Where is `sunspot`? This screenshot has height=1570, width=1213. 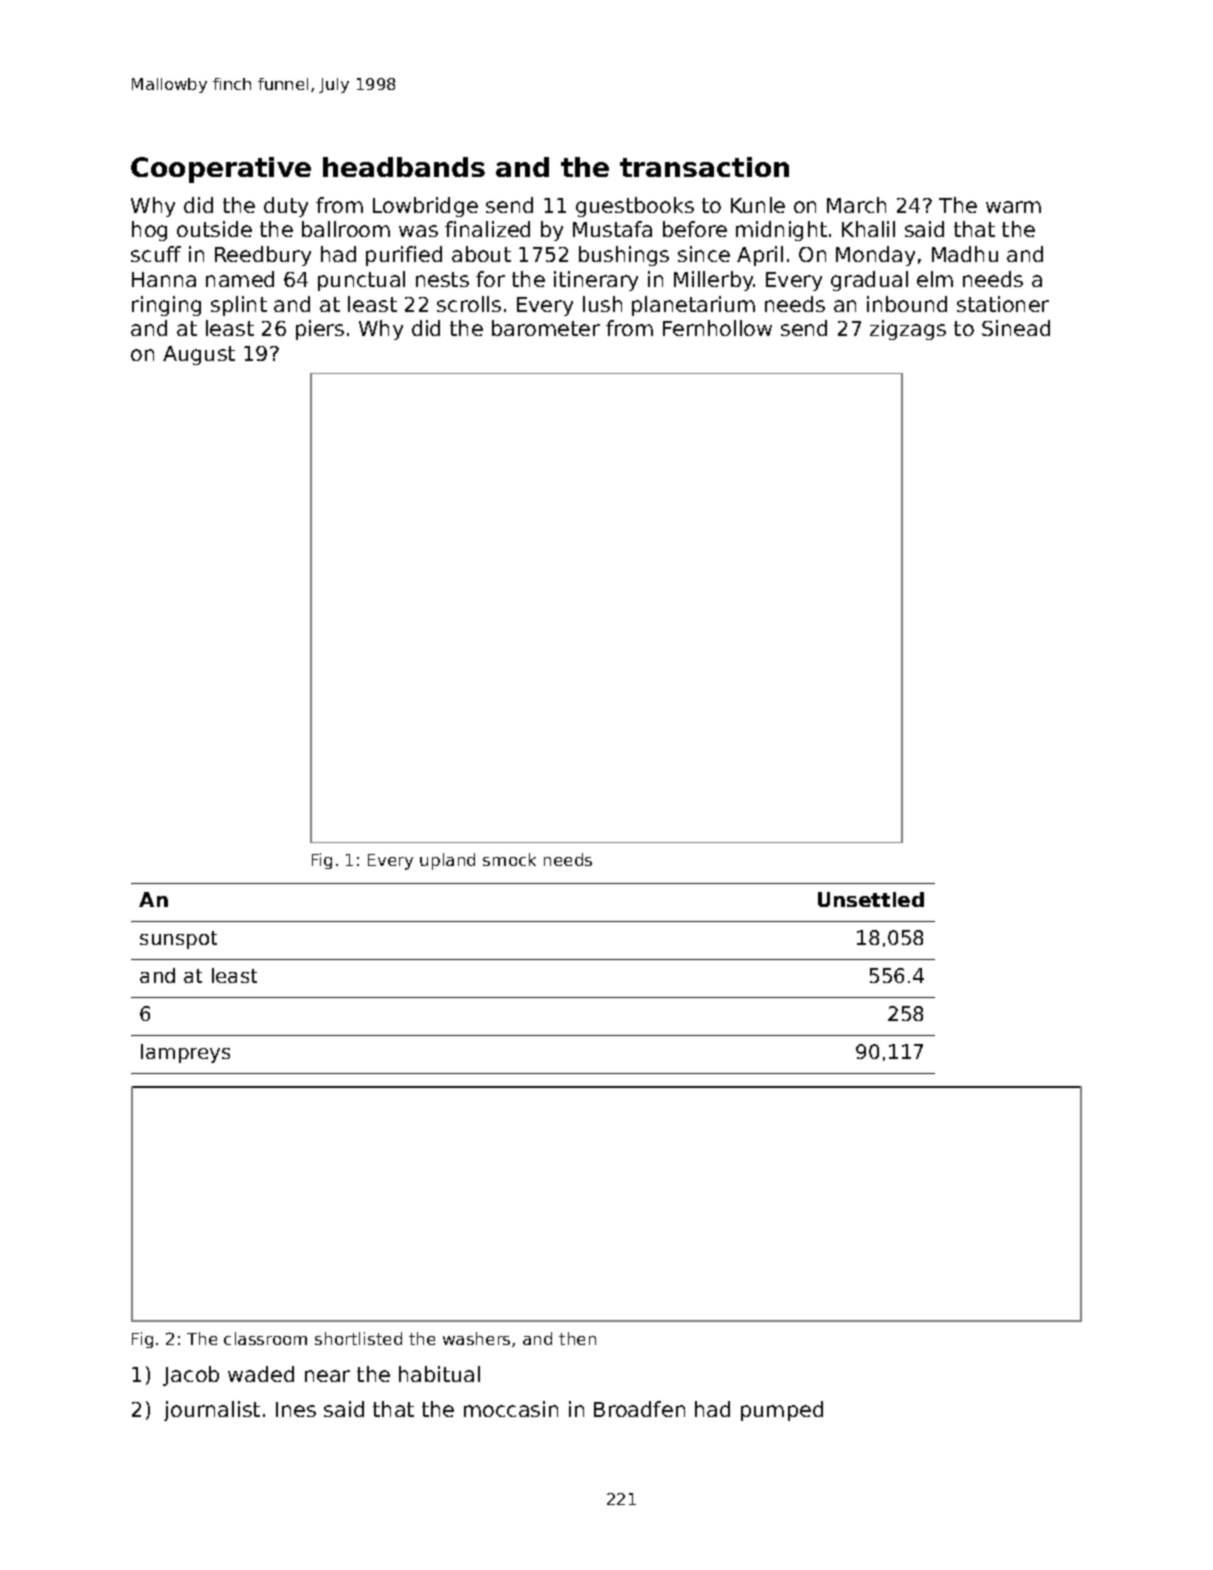
sunspot is located at coordinates (178, 940).
